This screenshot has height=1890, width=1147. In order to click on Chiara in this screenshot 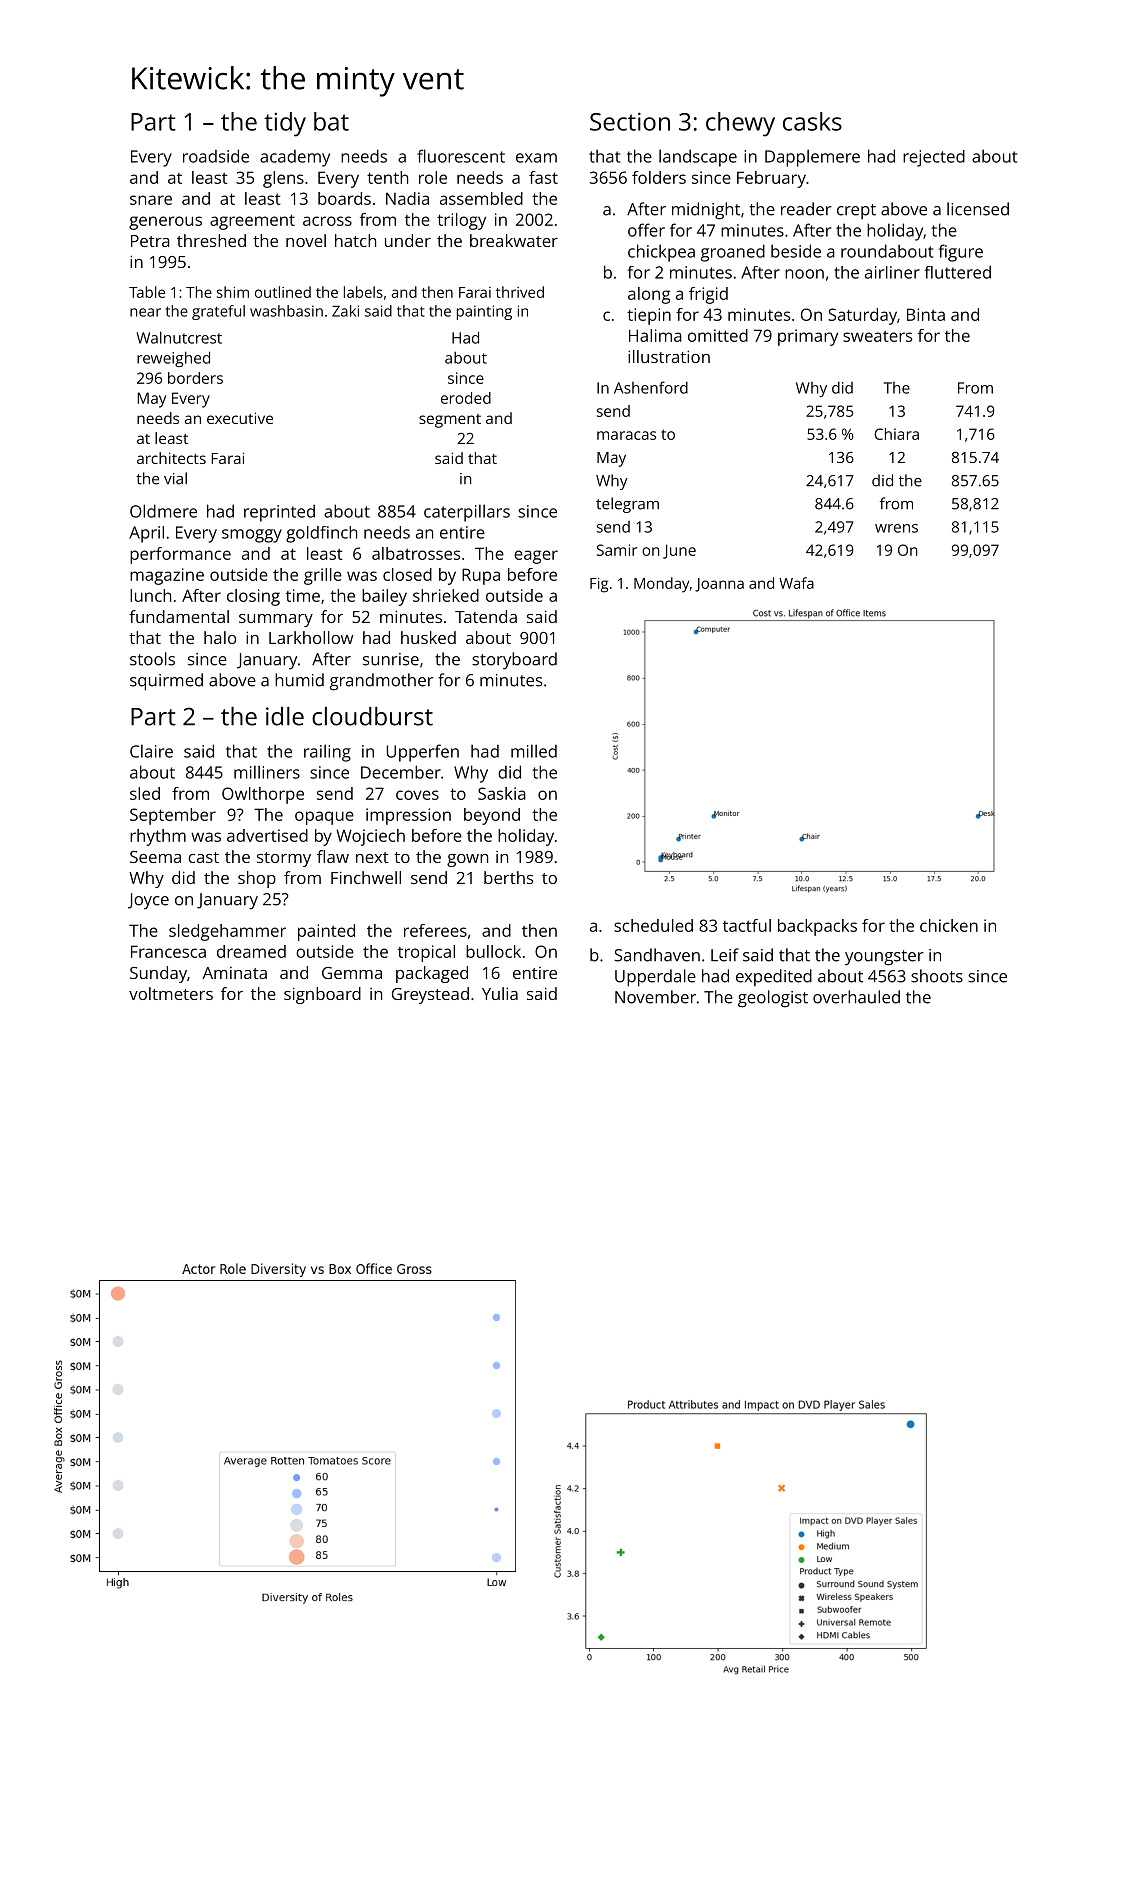, I will do `click(896, 434)`.
